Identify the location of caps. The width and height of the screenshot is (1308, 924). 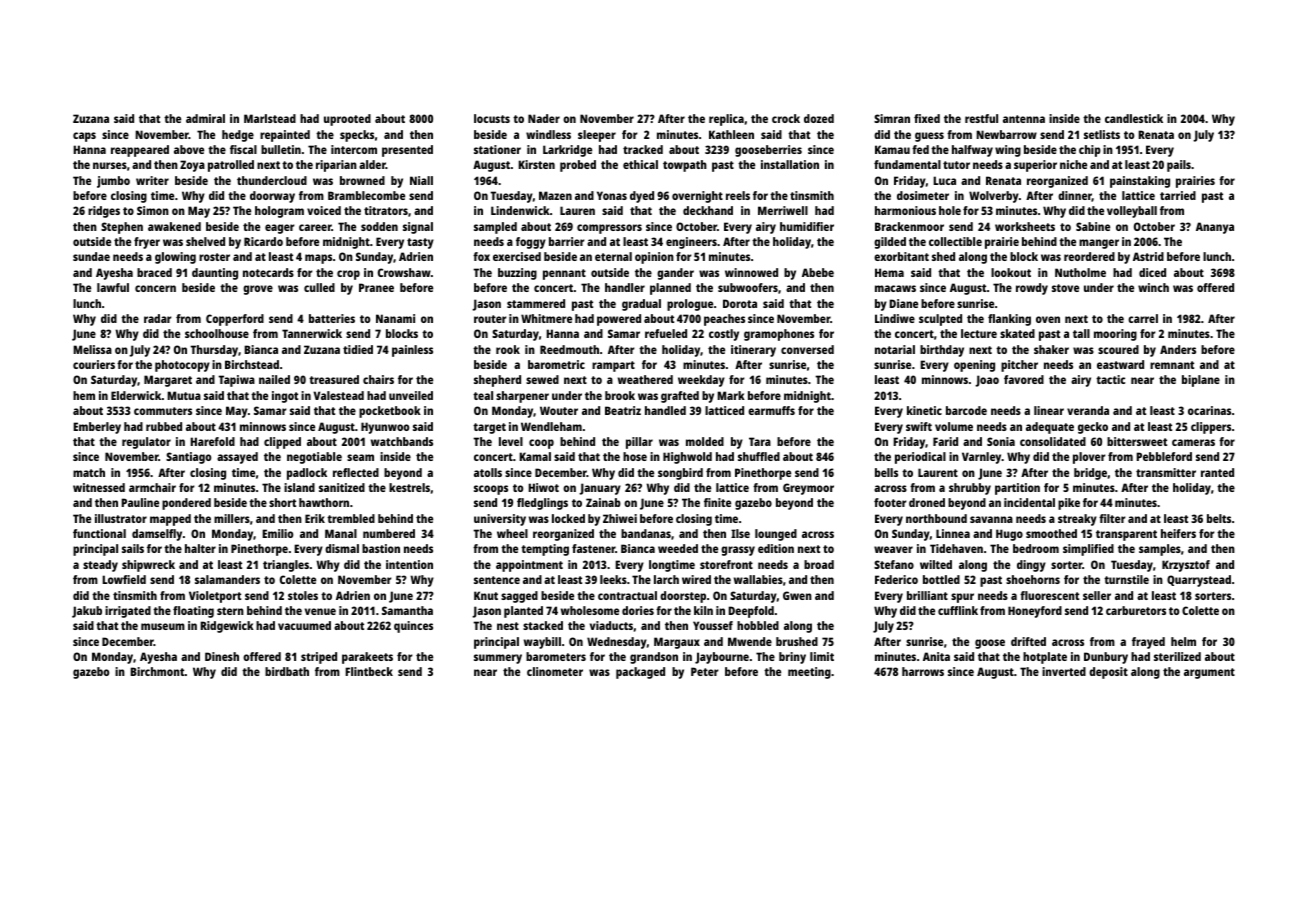
(84, 137).
